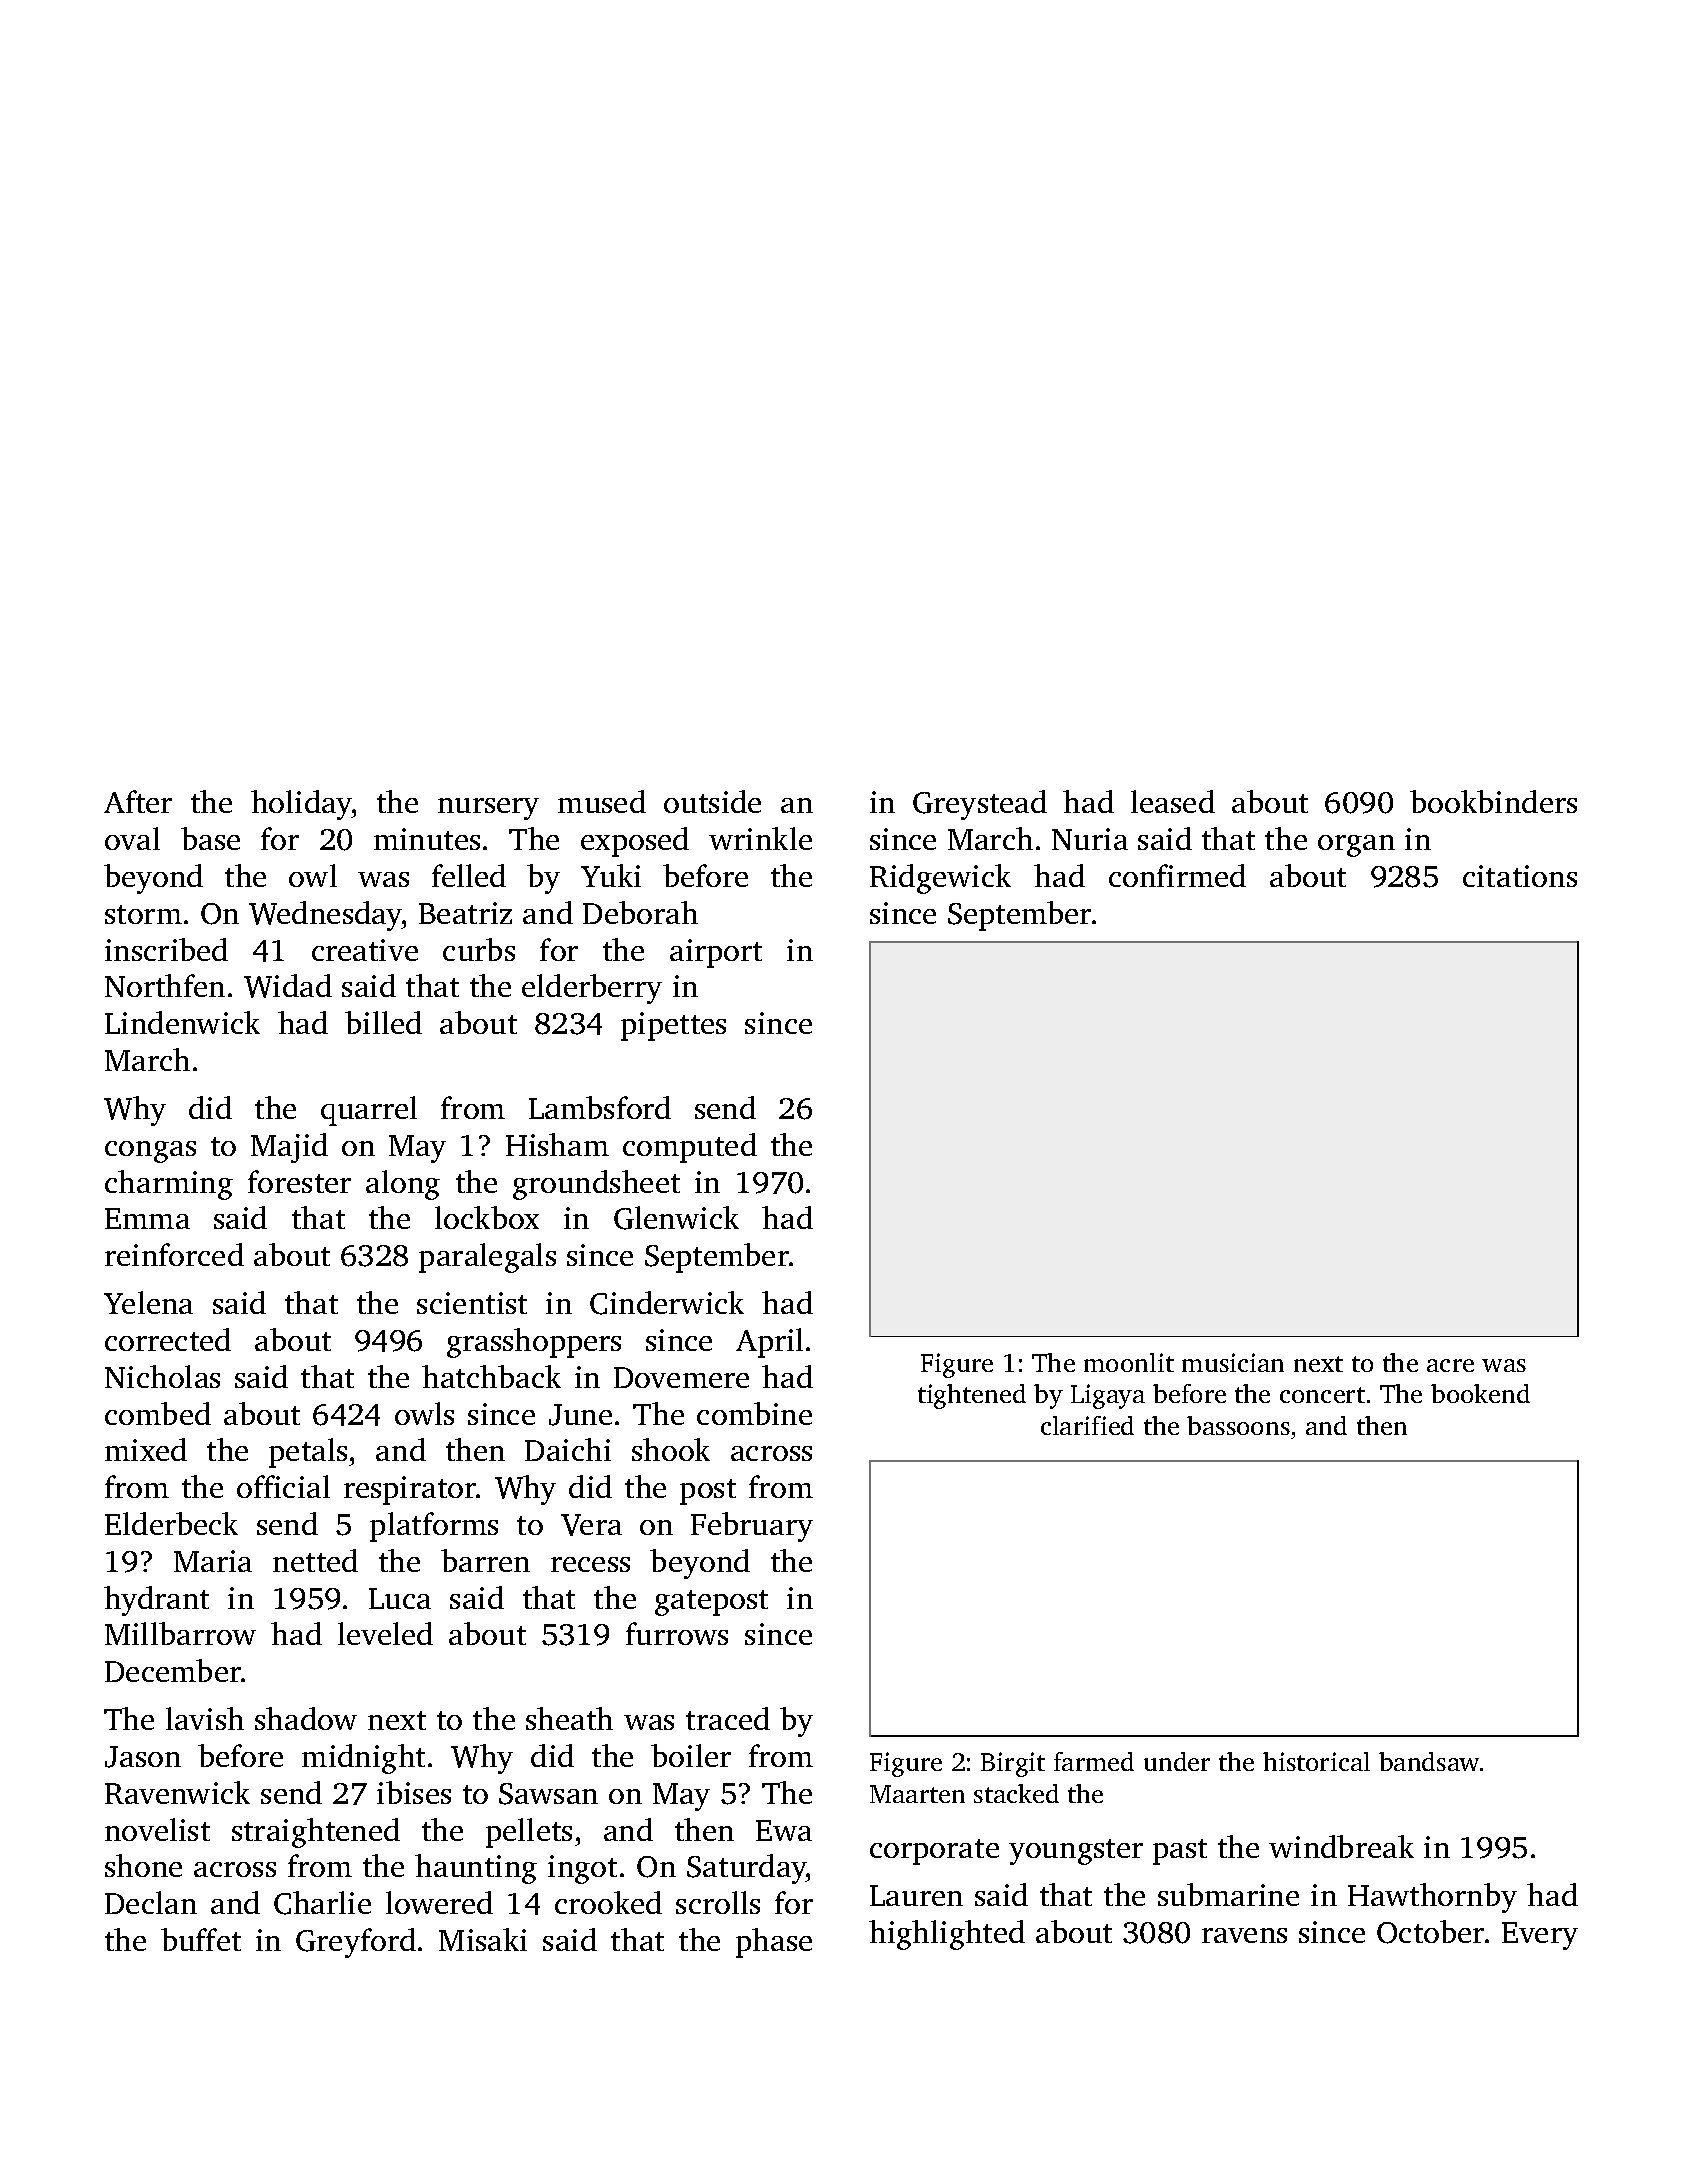  Describe the element at coordinates (690, 1148) in the screenshot. I see `computed` at that location.
